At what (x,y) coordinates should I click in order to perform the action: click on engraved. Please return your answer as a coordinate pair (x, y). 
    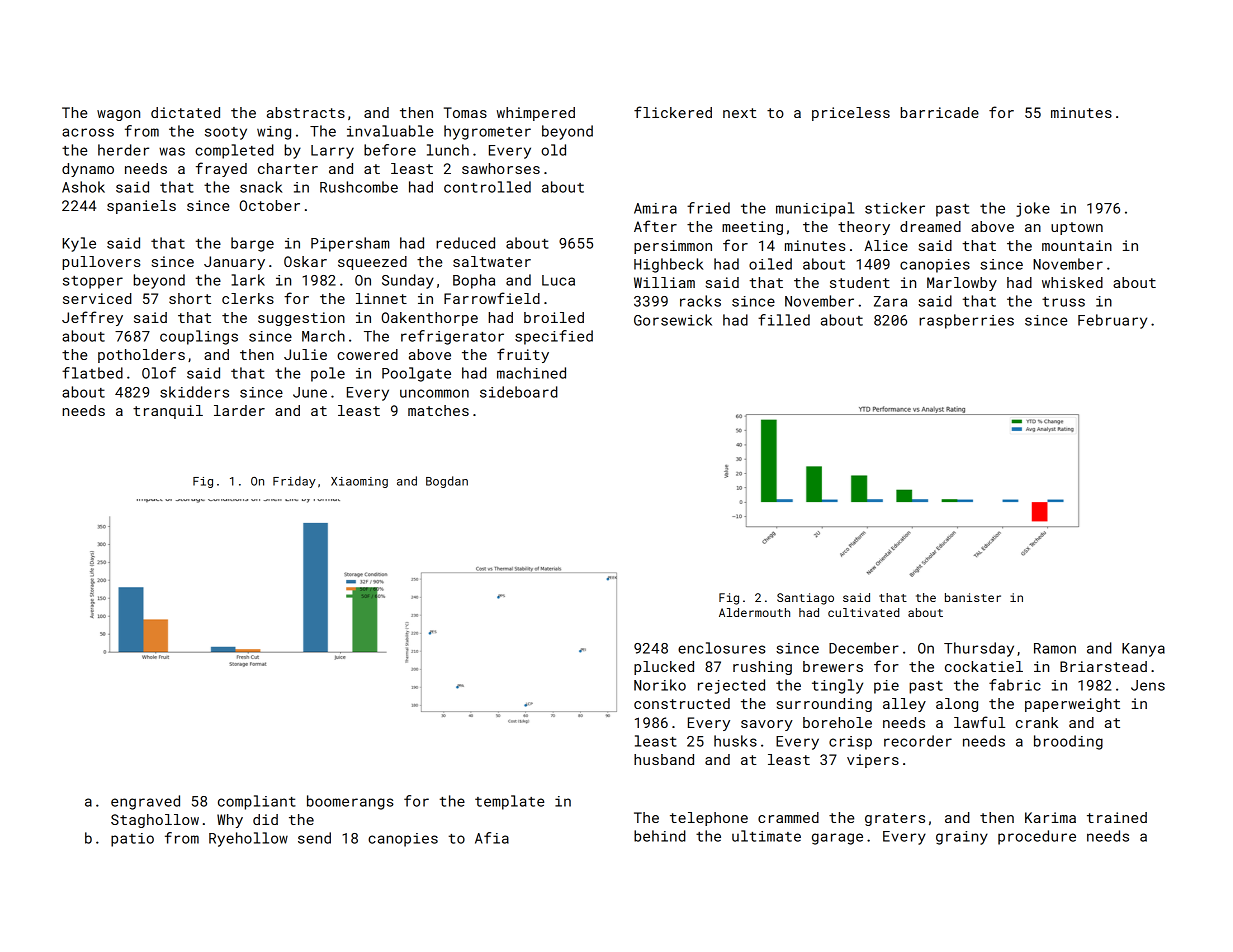
    Looking at the image, I should click on (145, 802).
